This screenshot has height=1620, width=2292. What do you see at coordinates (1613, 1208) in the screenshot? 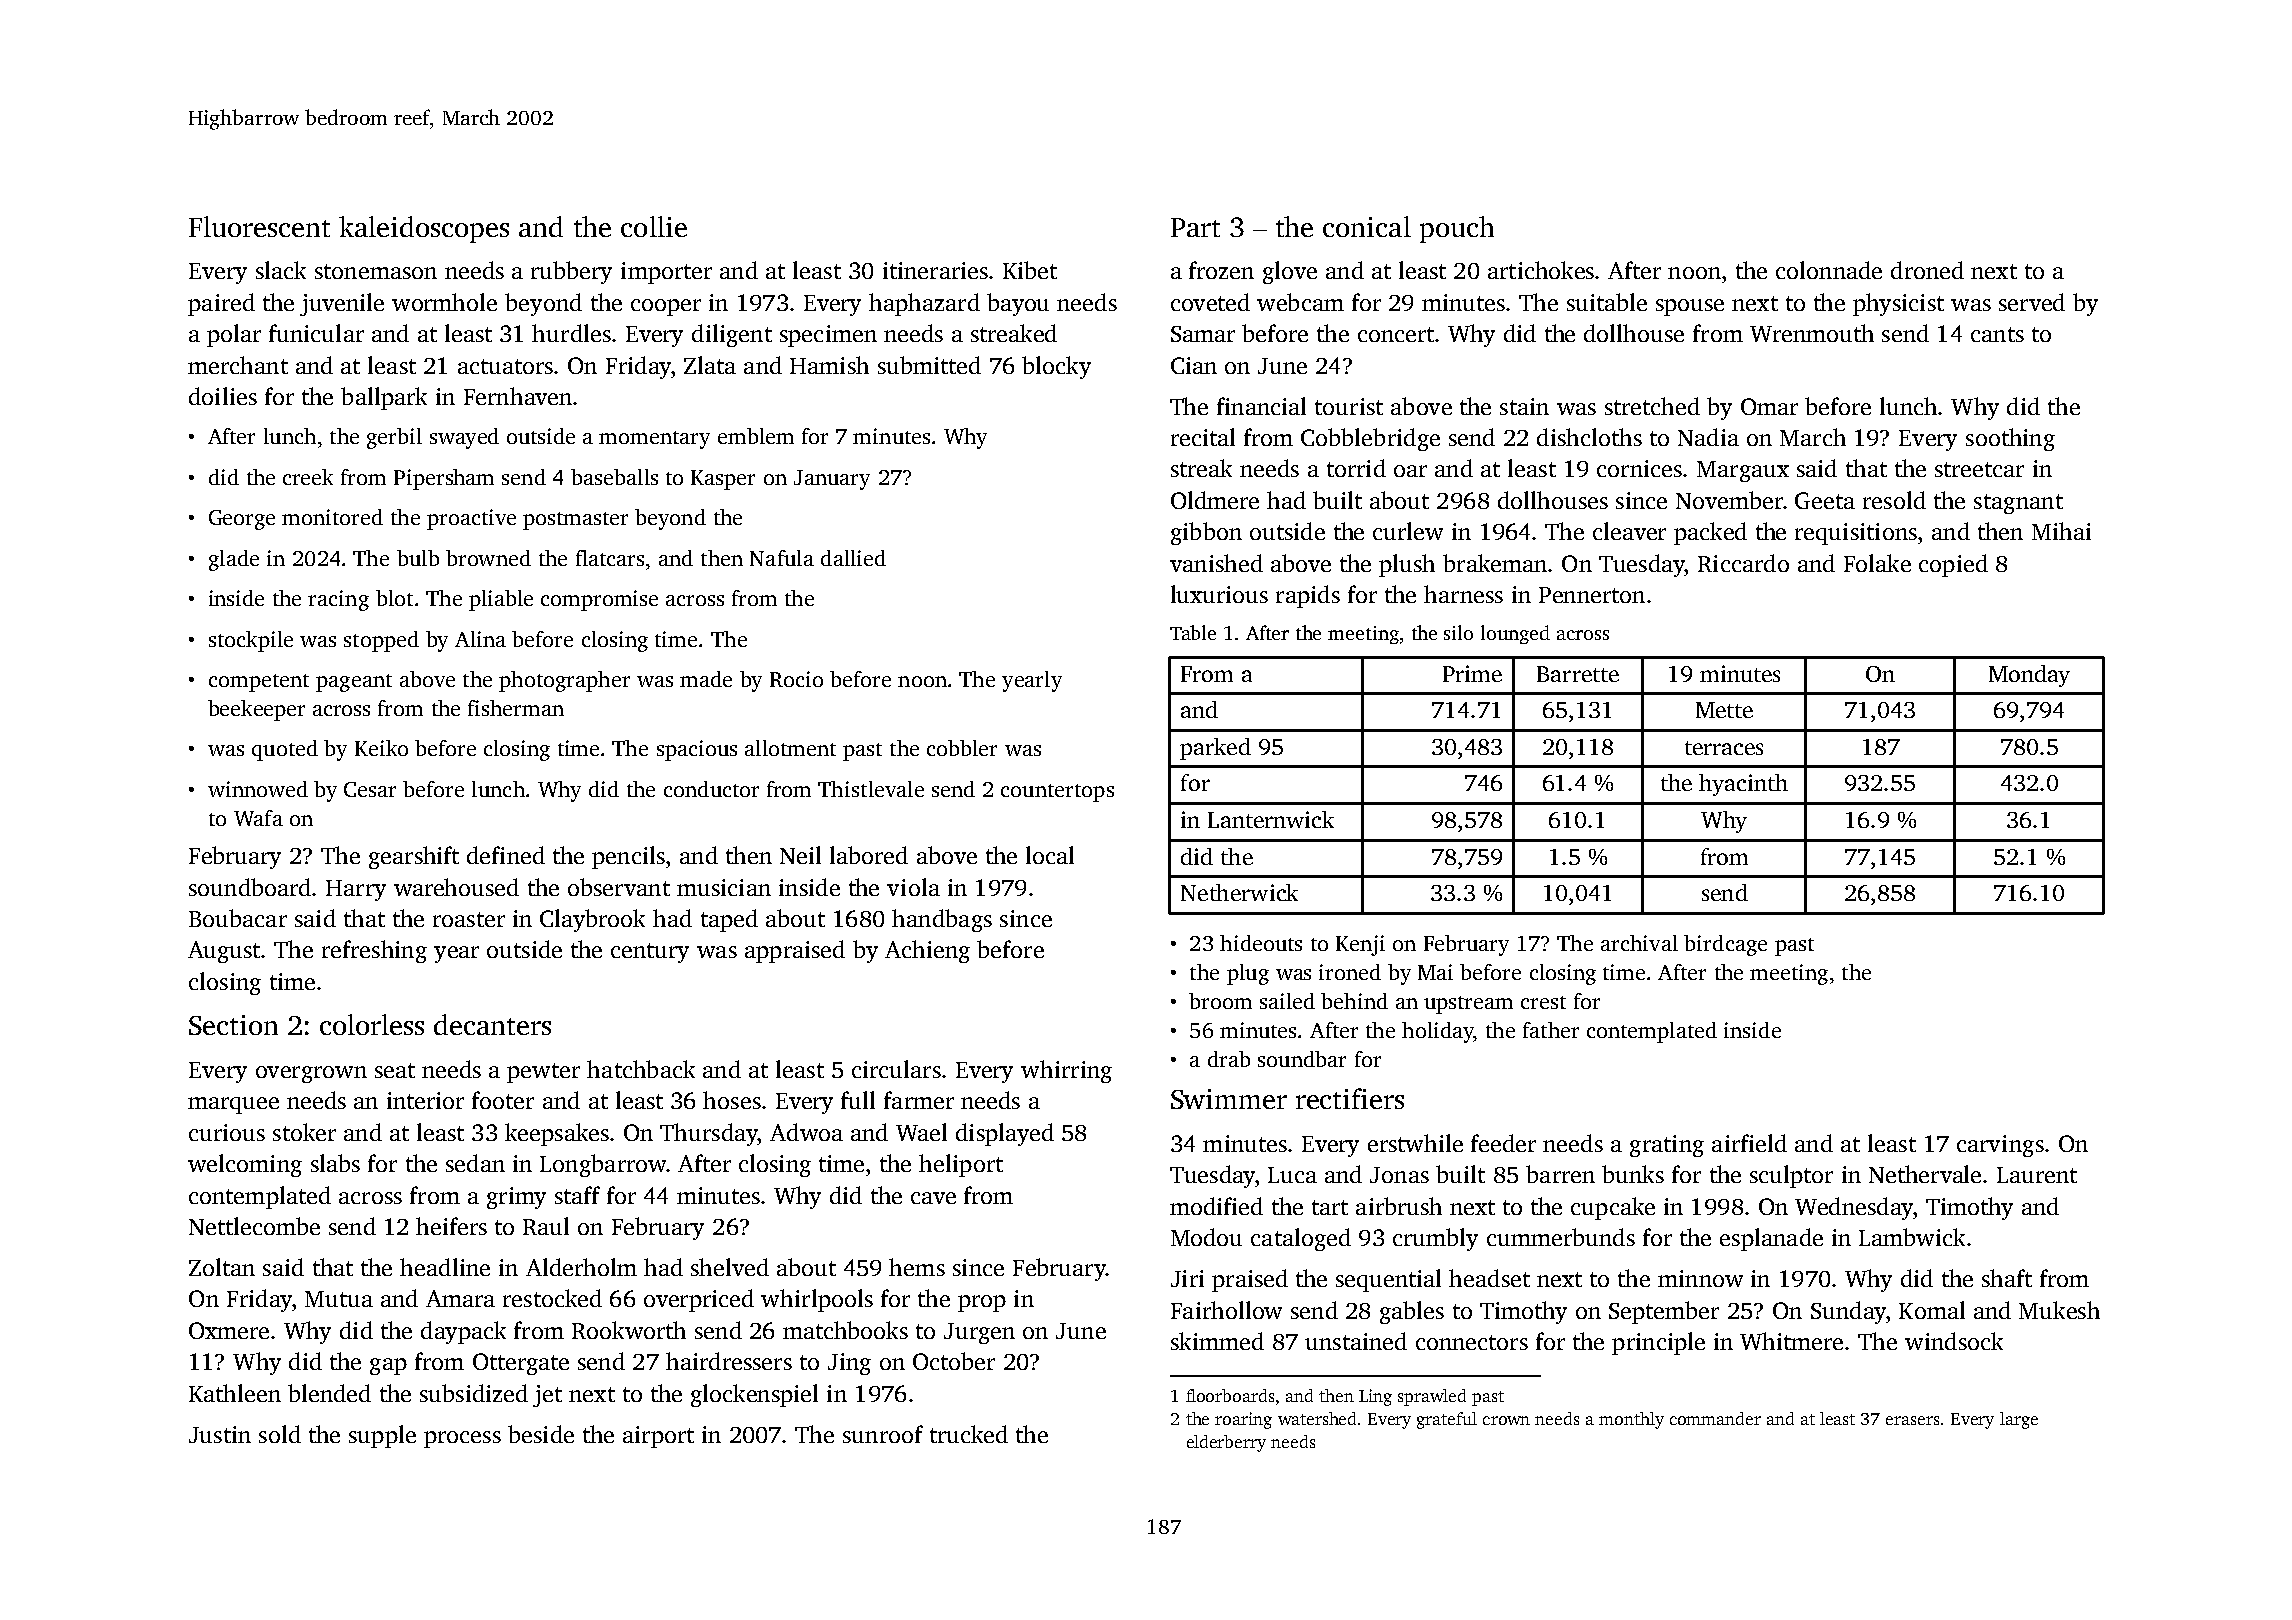
I see `cupcake` at bounding box center [1613, 1208].
